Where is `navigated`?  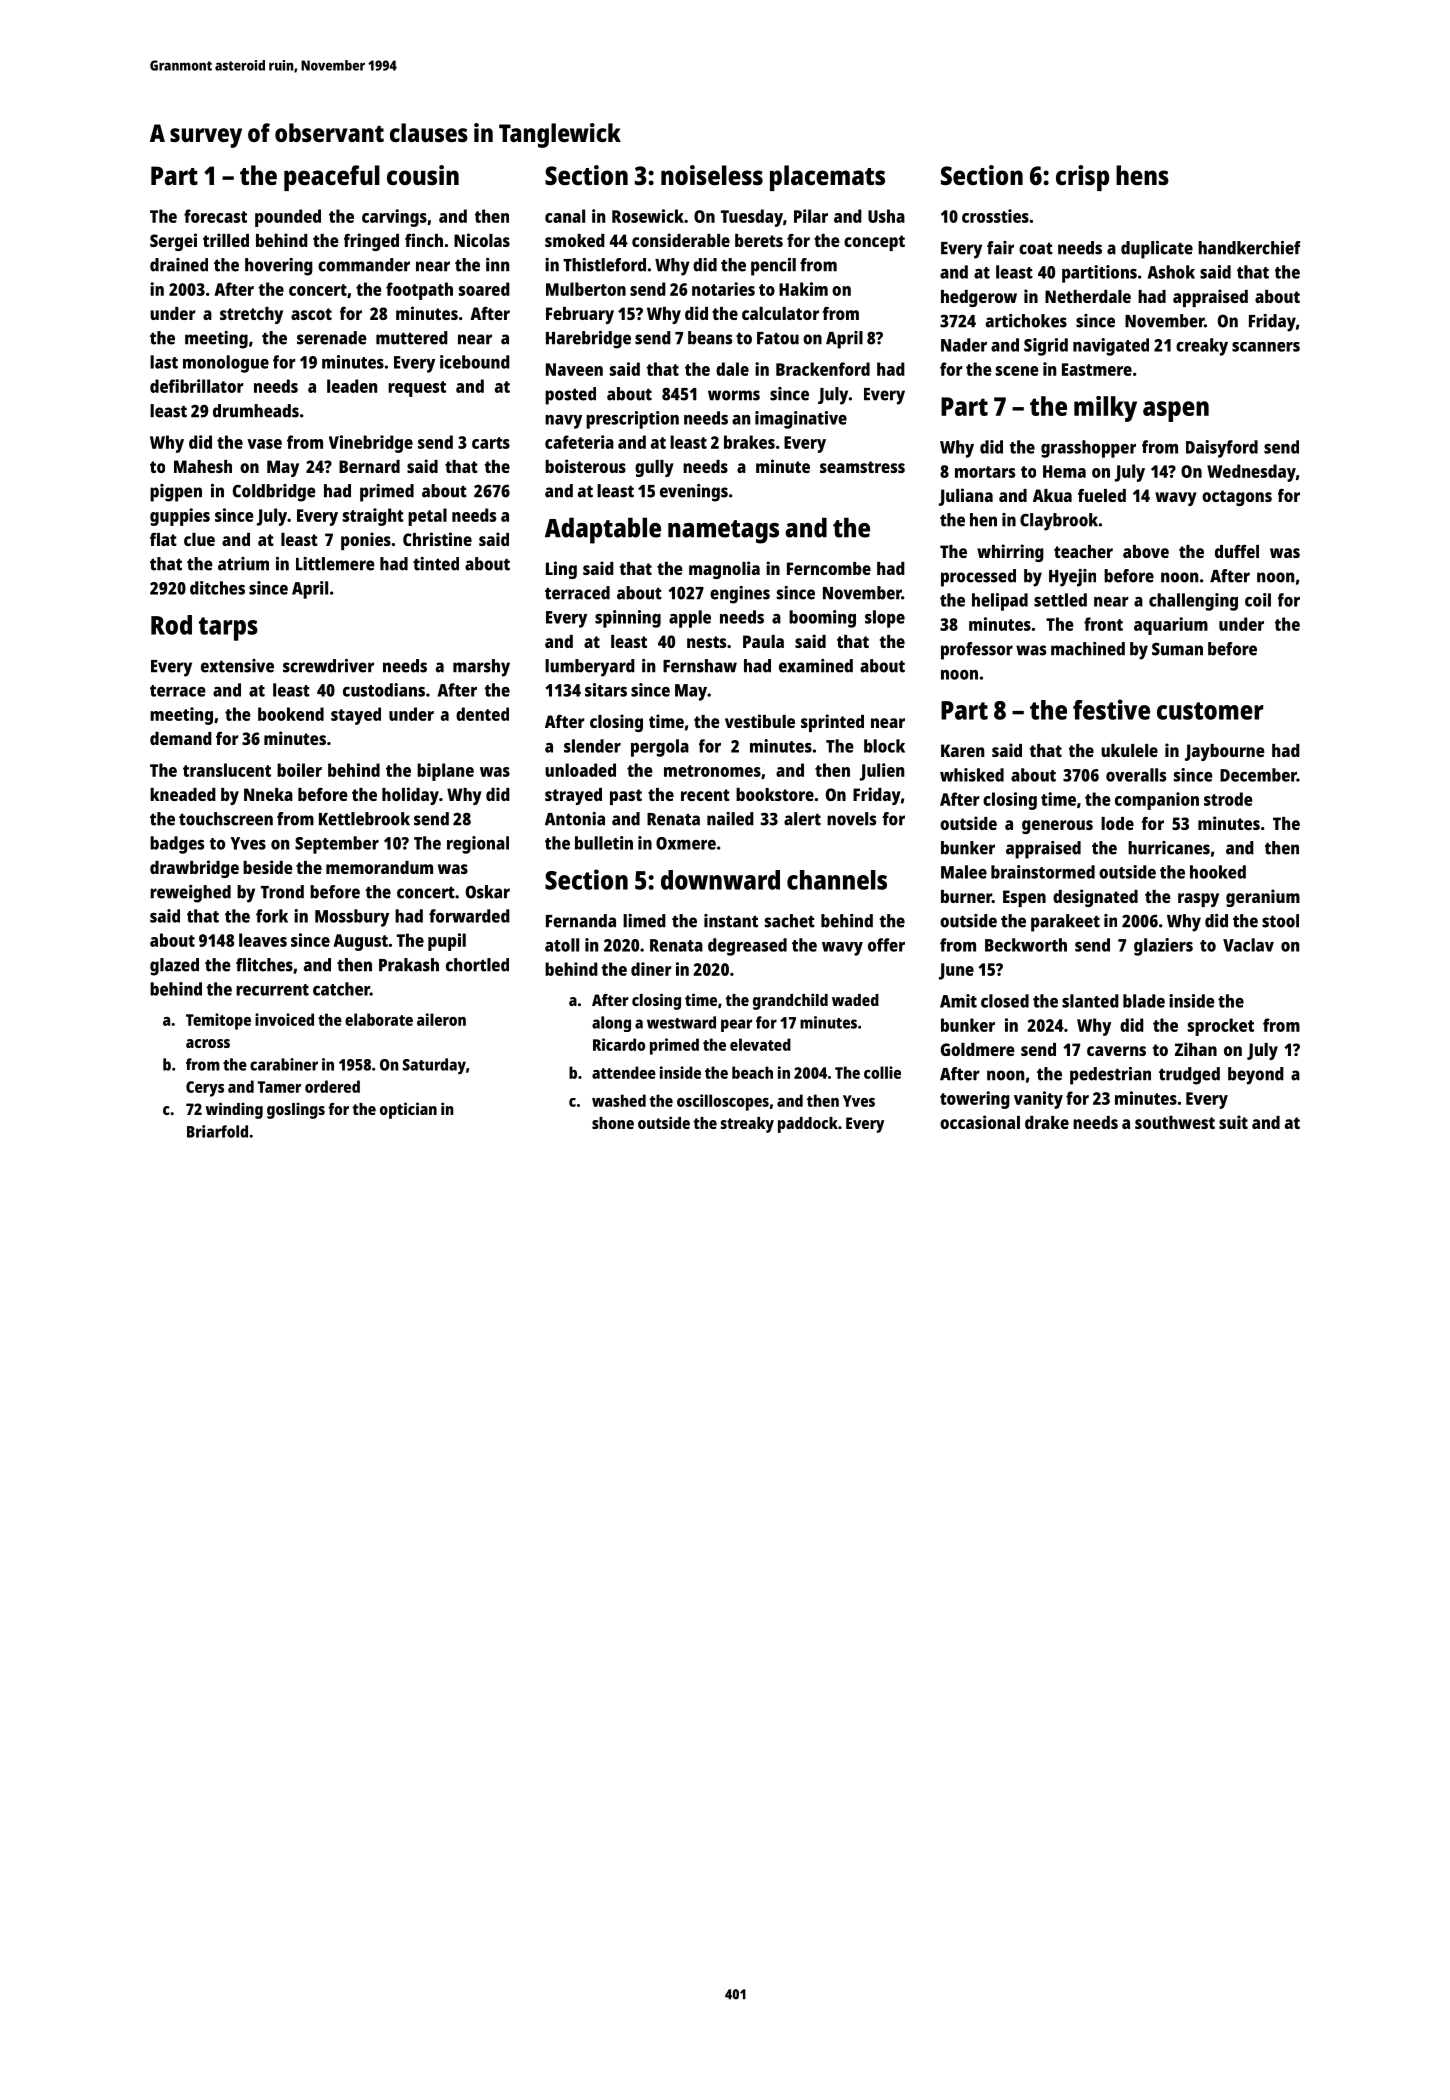 navigated is located at coordinates (1111, 347).
